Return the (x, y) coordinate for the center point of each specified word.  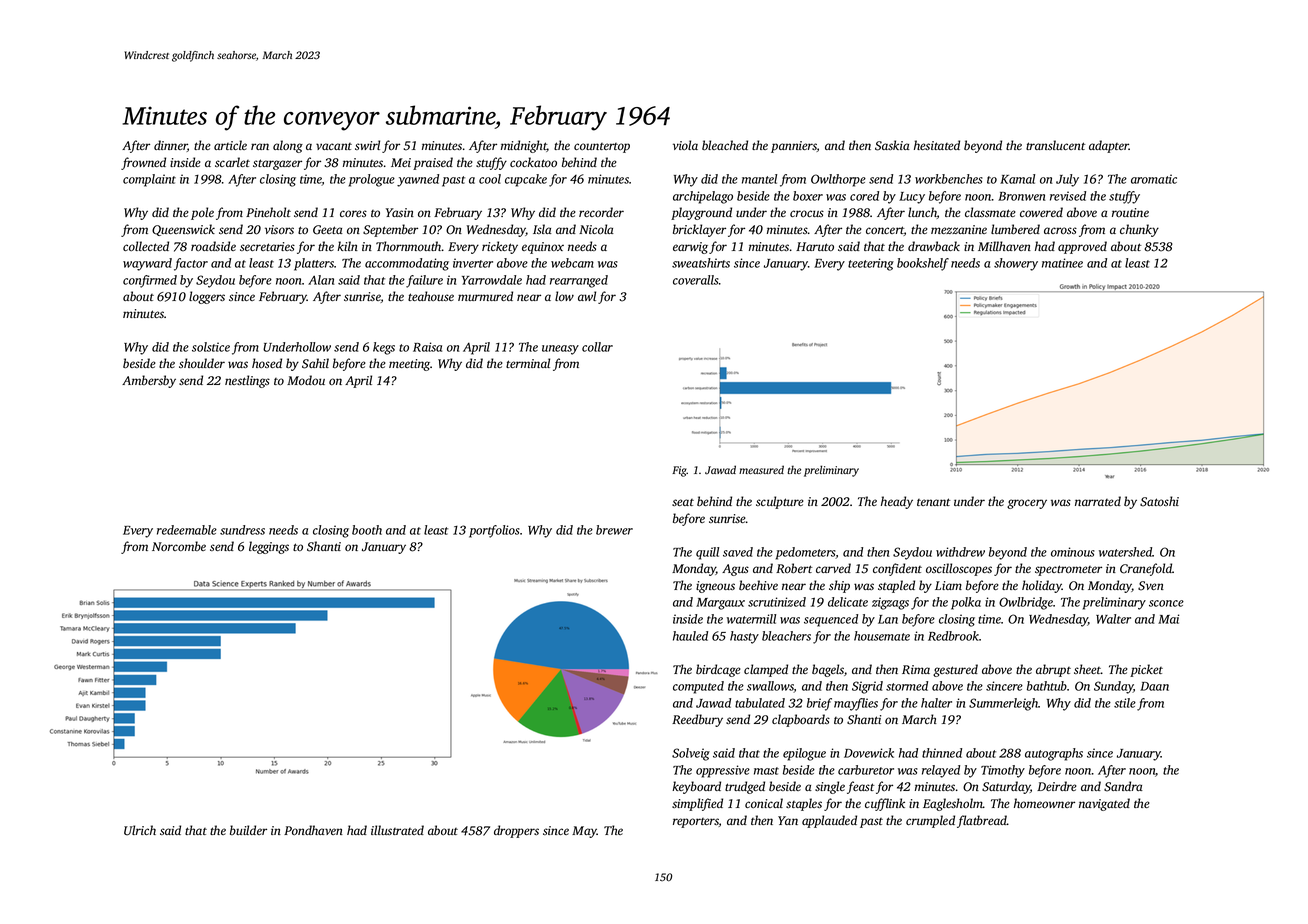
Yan (788, 820)
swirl (367, 145)
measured (761, 469)
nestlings (247, 381)
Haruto (815, 246)
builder (248, 830)
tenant (934, 502)
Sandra (1123, 786)
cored (864, 196)
